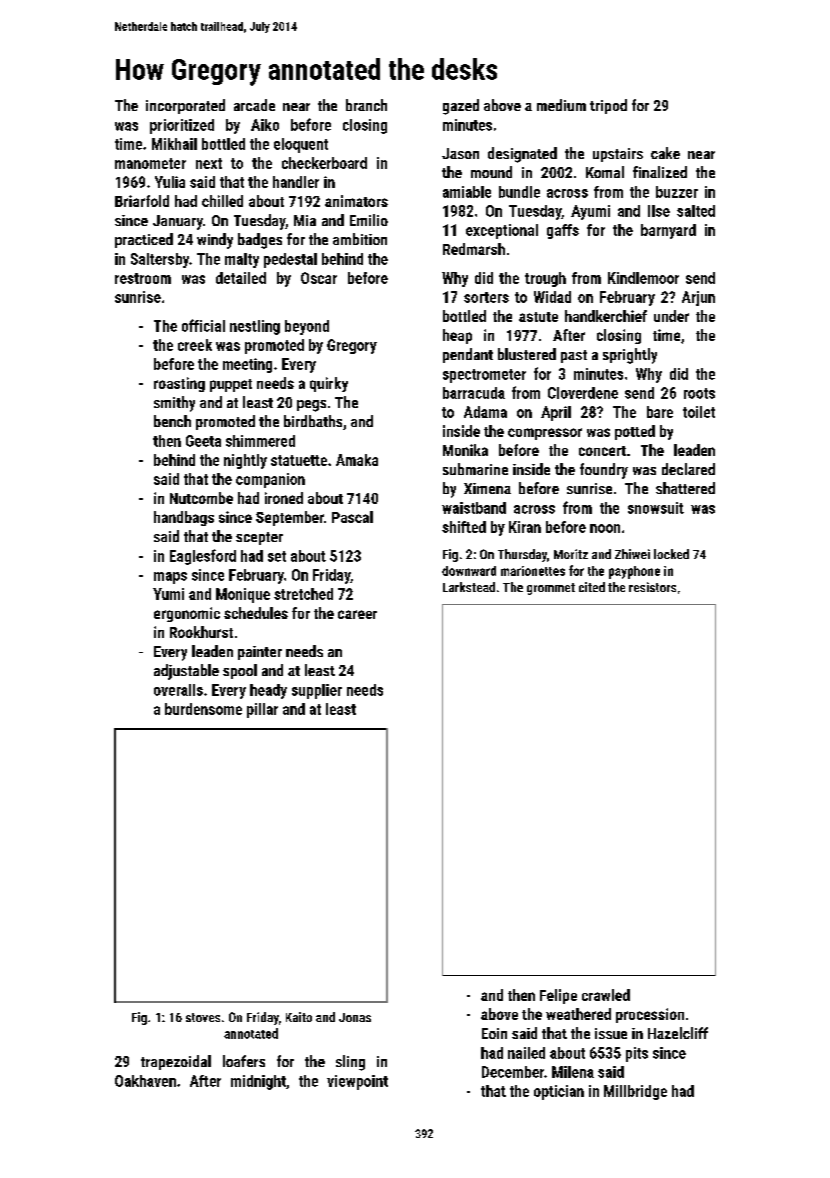 The width and height of the document is (830, 1178). Describe the element at coordinates (145, 1081) in the document. I see `Oakhaven` at that location.
